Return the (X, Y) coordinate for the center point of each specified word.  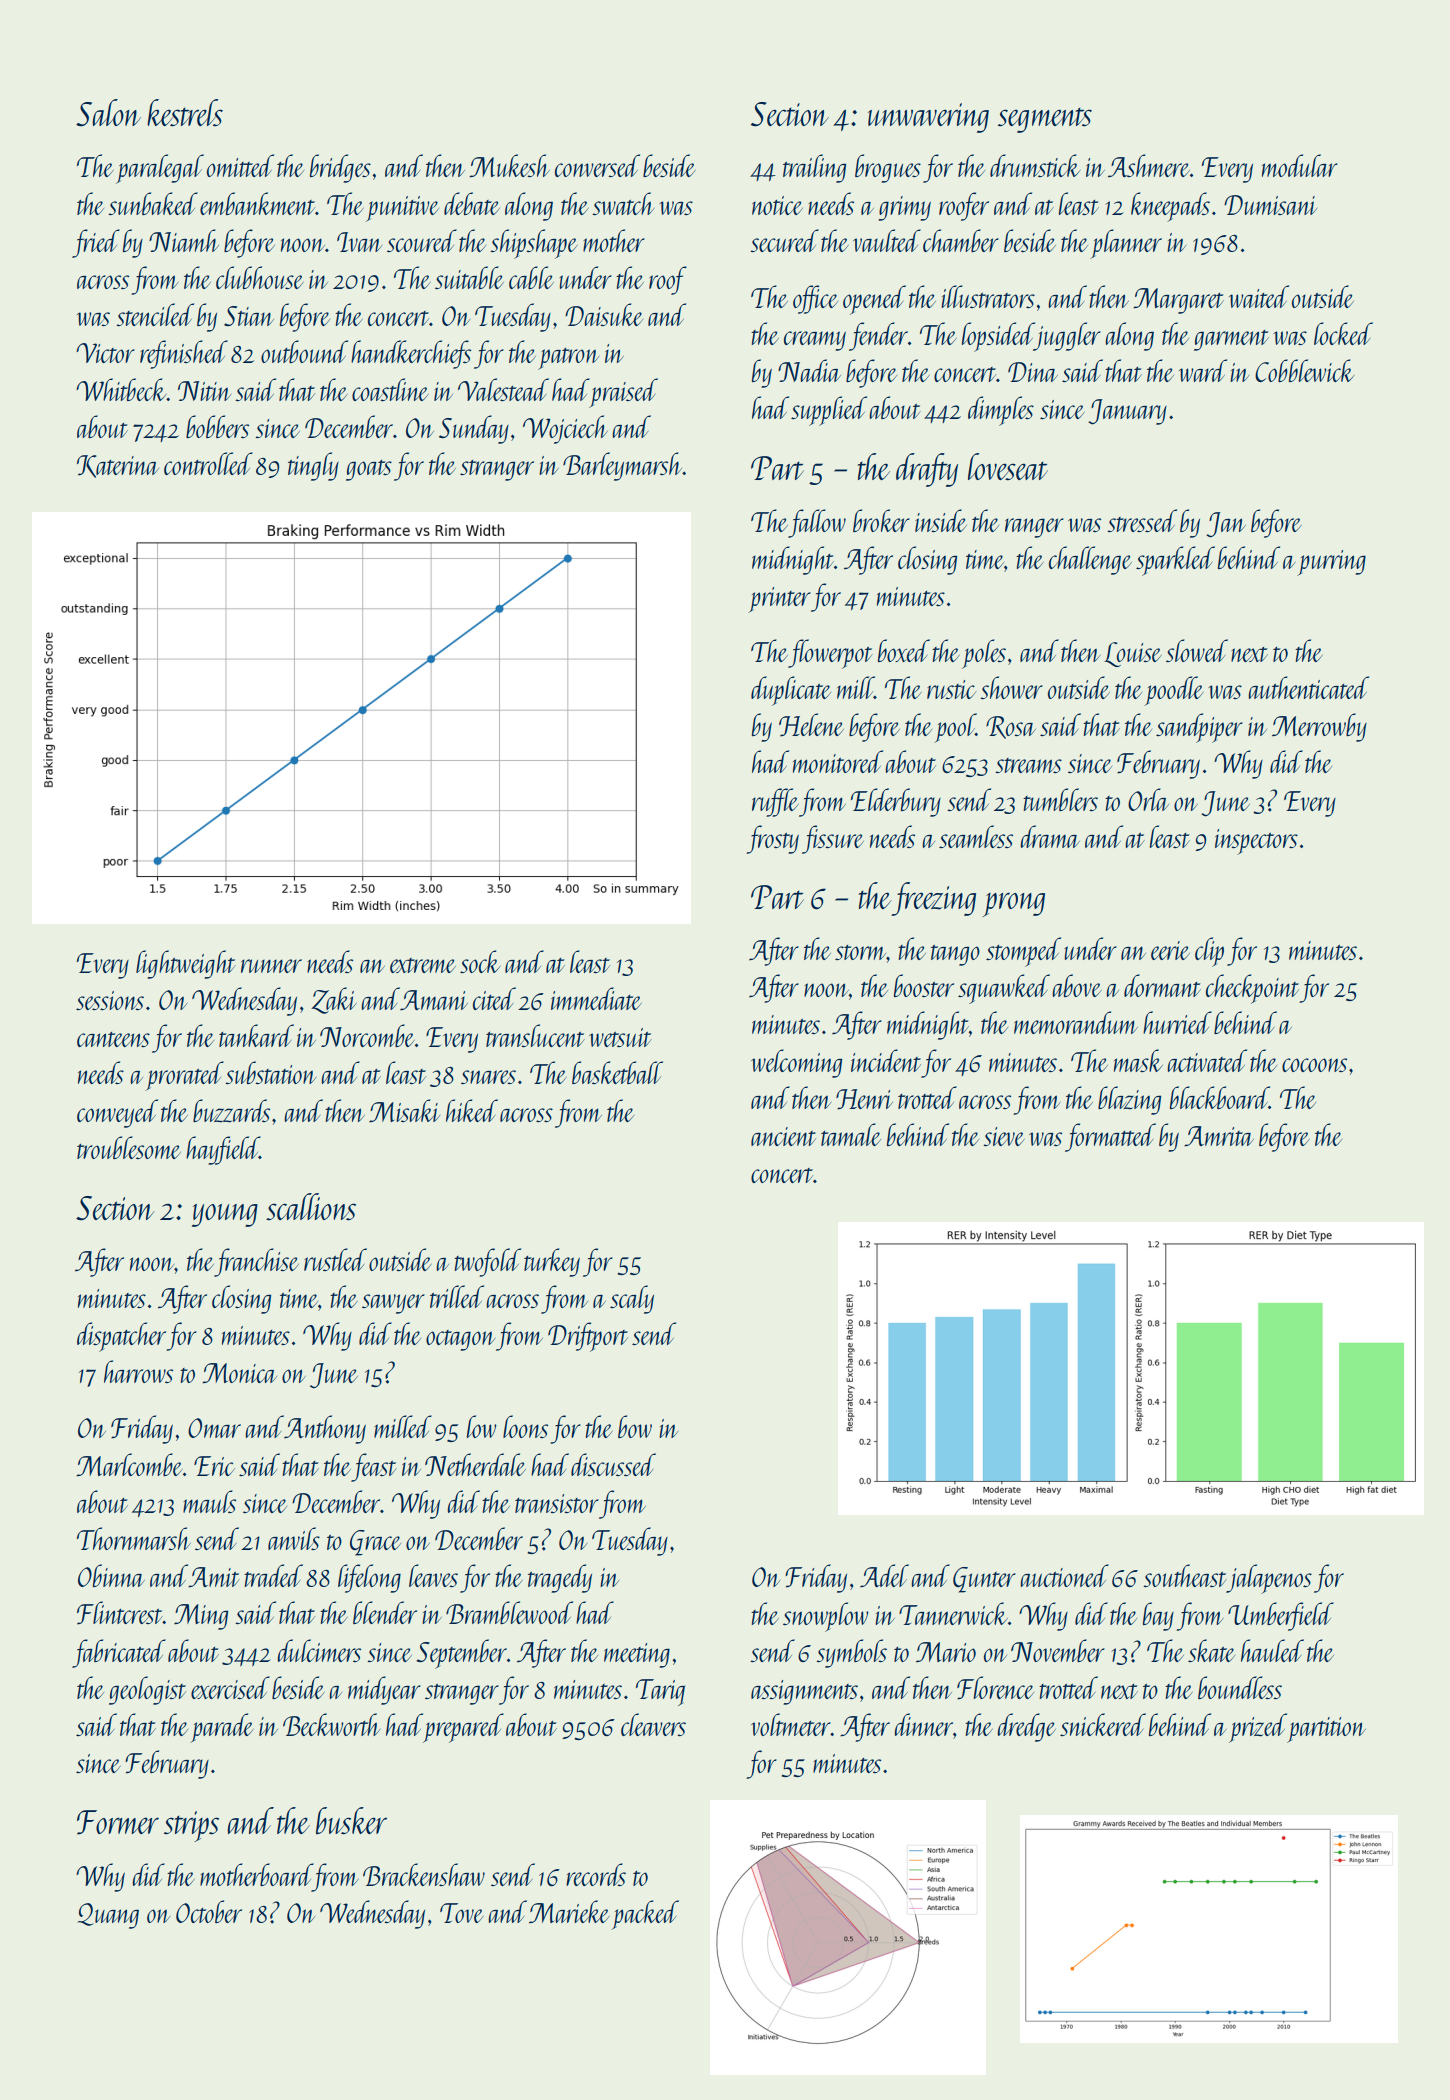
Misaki (404, 1110)
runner (271, 966)
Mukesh (509, 165)
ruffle (775, 802)
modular (1300, 165)
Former (118, 1822)
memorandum (1076, 1022)
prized (1258, 1728)
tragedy (560, 1578)
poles (984, 654)
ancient (783, 1136)
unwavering (928, 118)
